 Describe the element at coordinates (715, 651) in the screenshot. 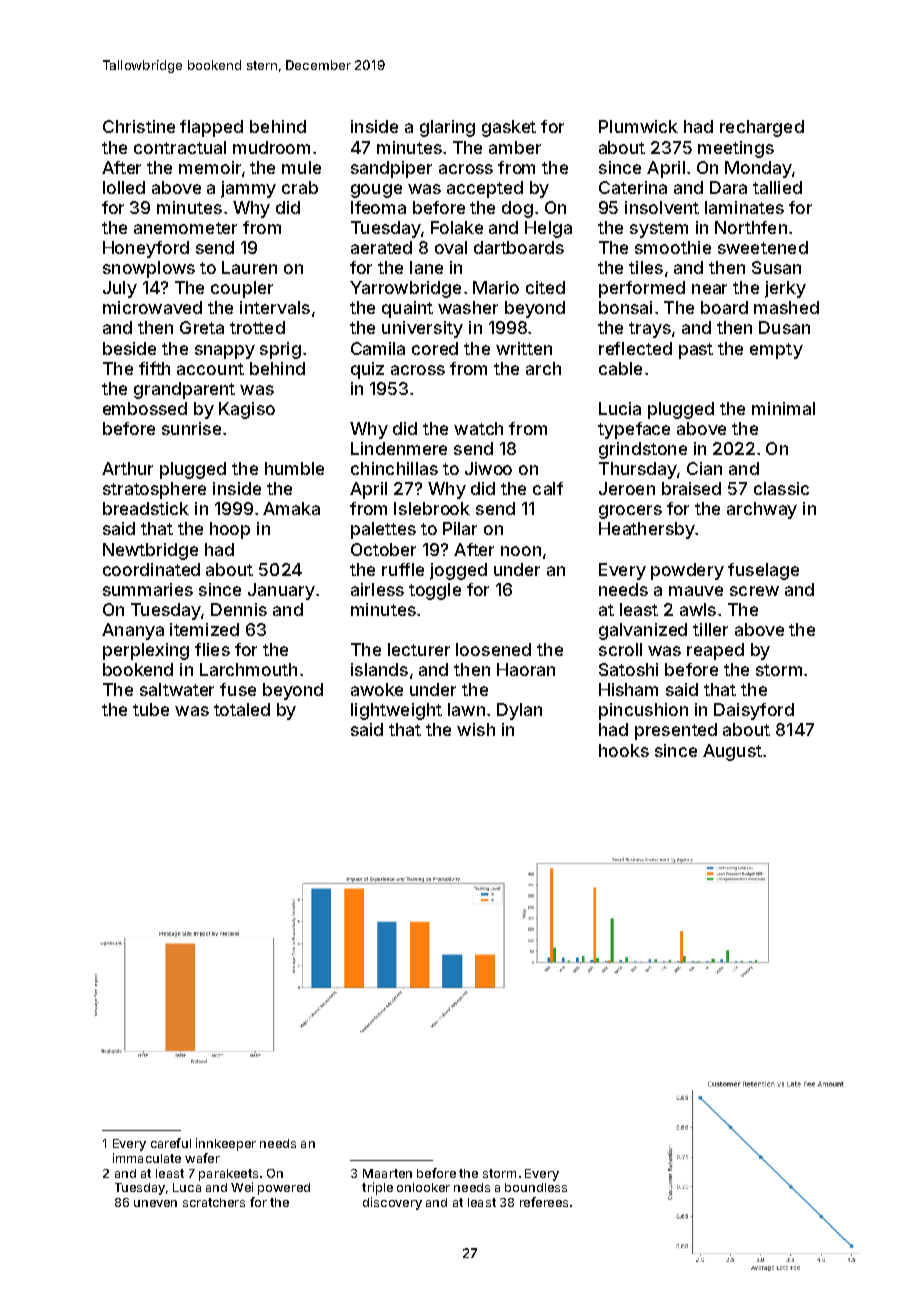

I see `reaped` at that location.
